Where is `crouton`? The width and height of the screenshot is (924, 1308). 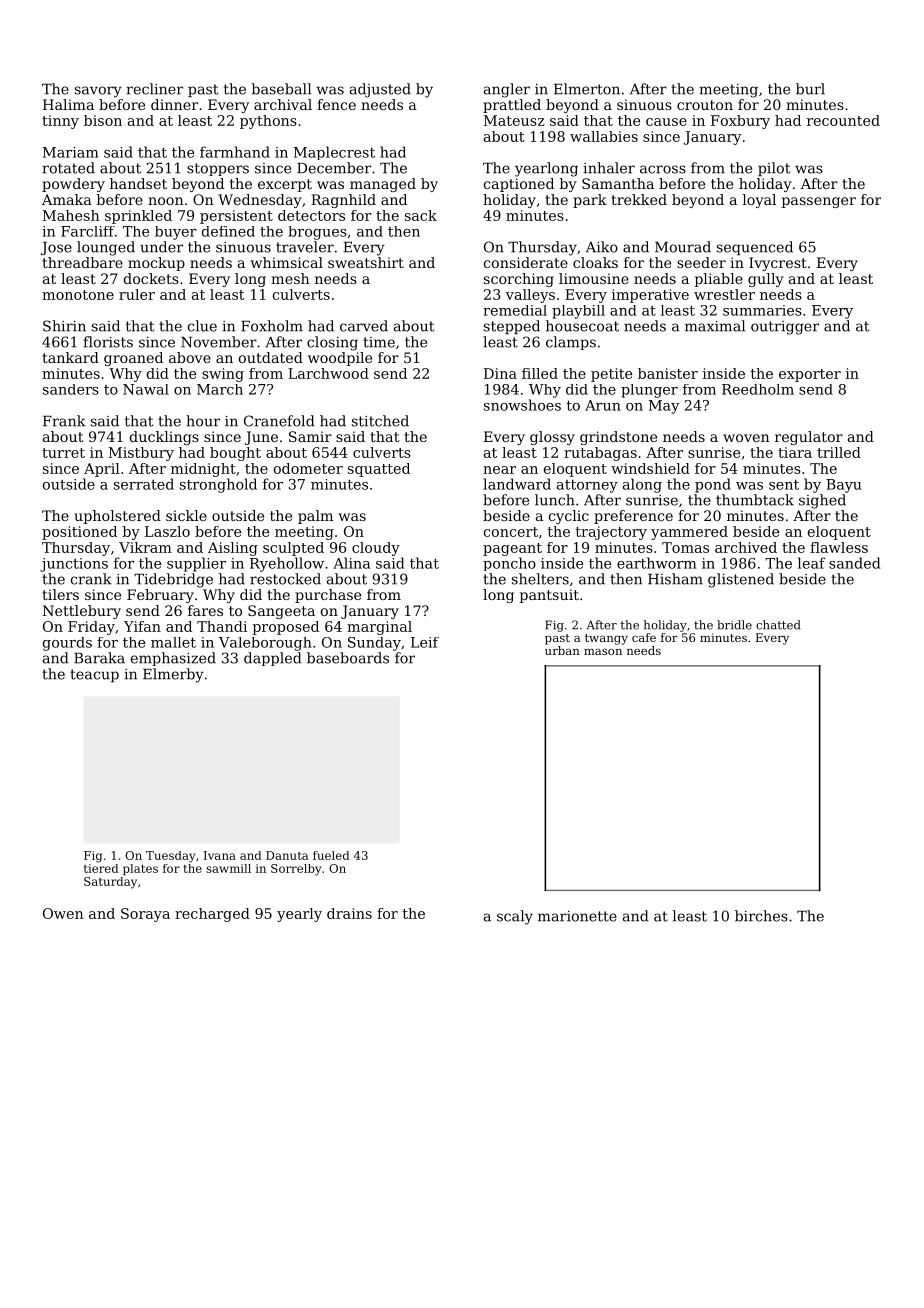
crouton is located at coordinates (705, 105).
